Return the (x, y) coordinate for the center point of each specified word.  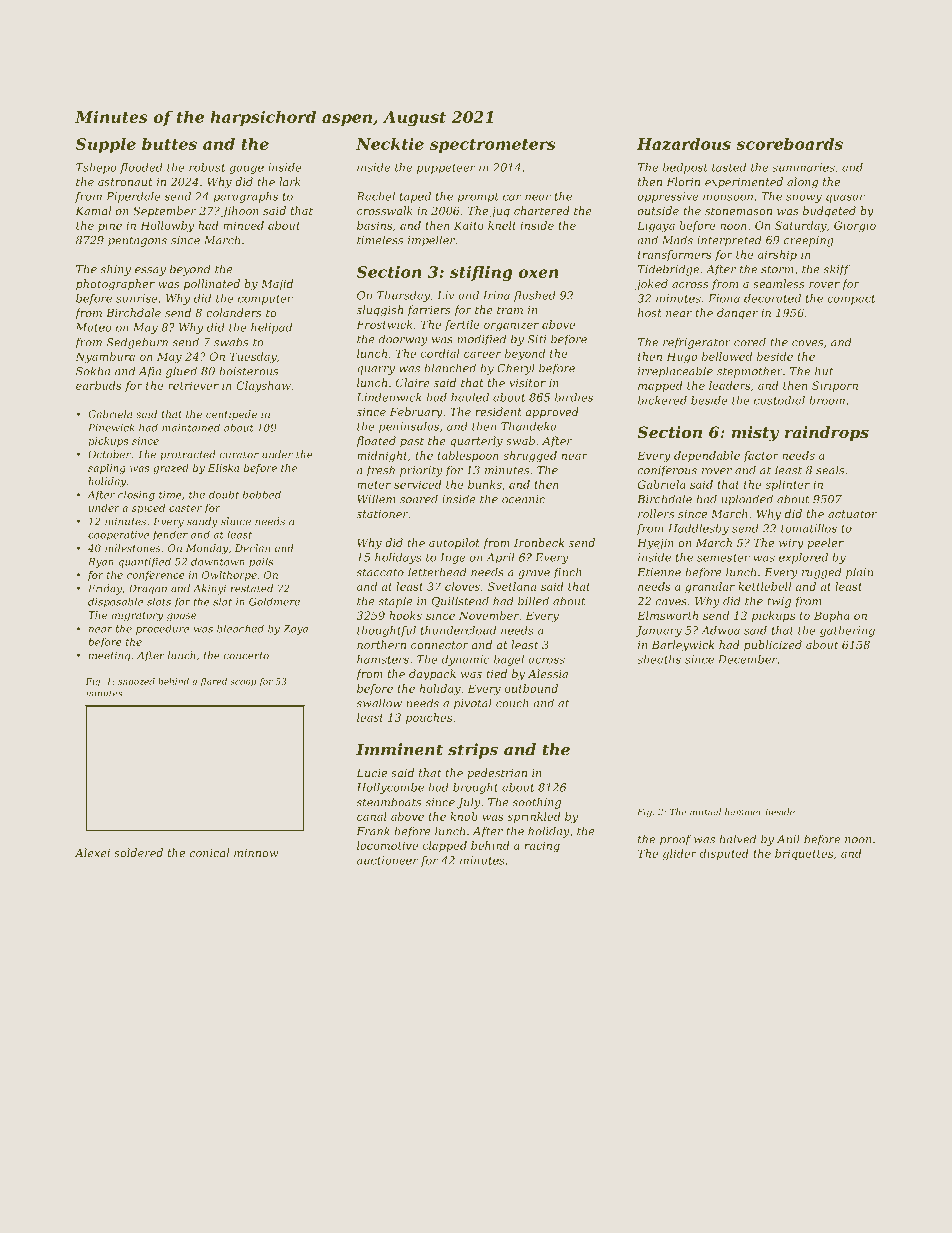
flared (213, 682)
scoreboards (789, 144)
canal (372, 816)
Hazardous (684, 144)
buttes (169, 144)
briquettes (804, 854)
